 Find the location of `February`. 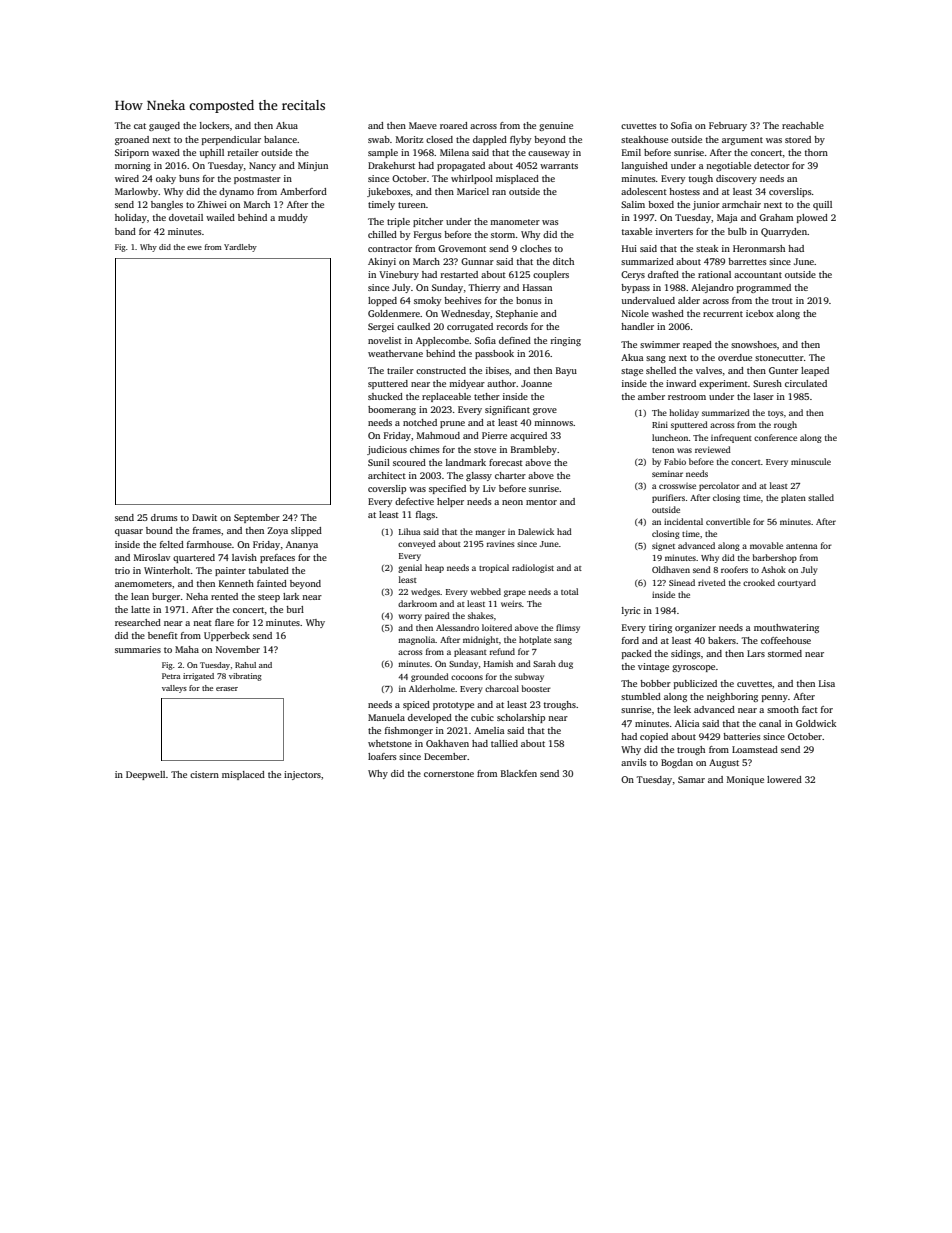

February is located at coordinates (728, 126).
